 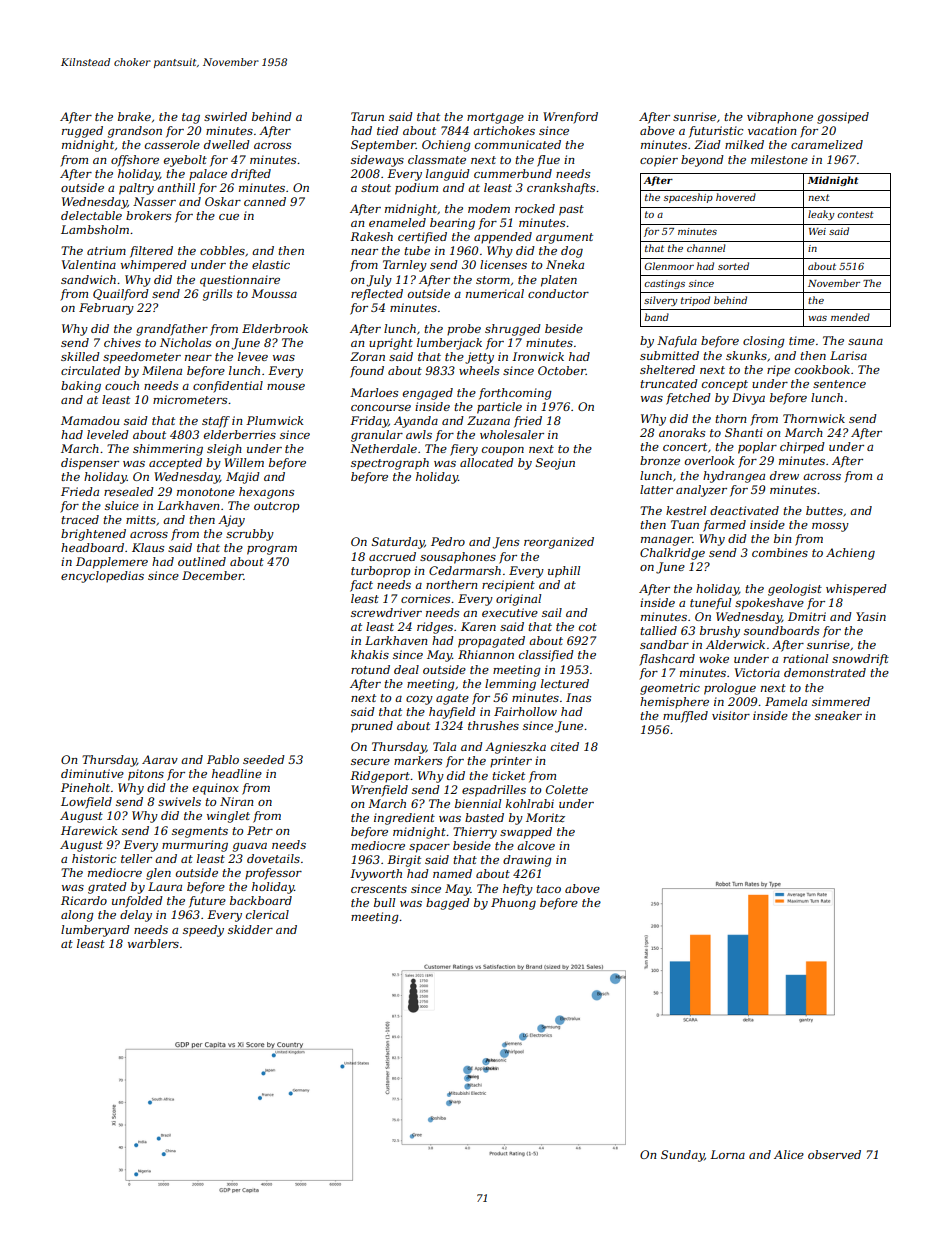 What do you see at coordinates (428, 394) in the image?
I see `engaged` at bounding box center [428, 394].
